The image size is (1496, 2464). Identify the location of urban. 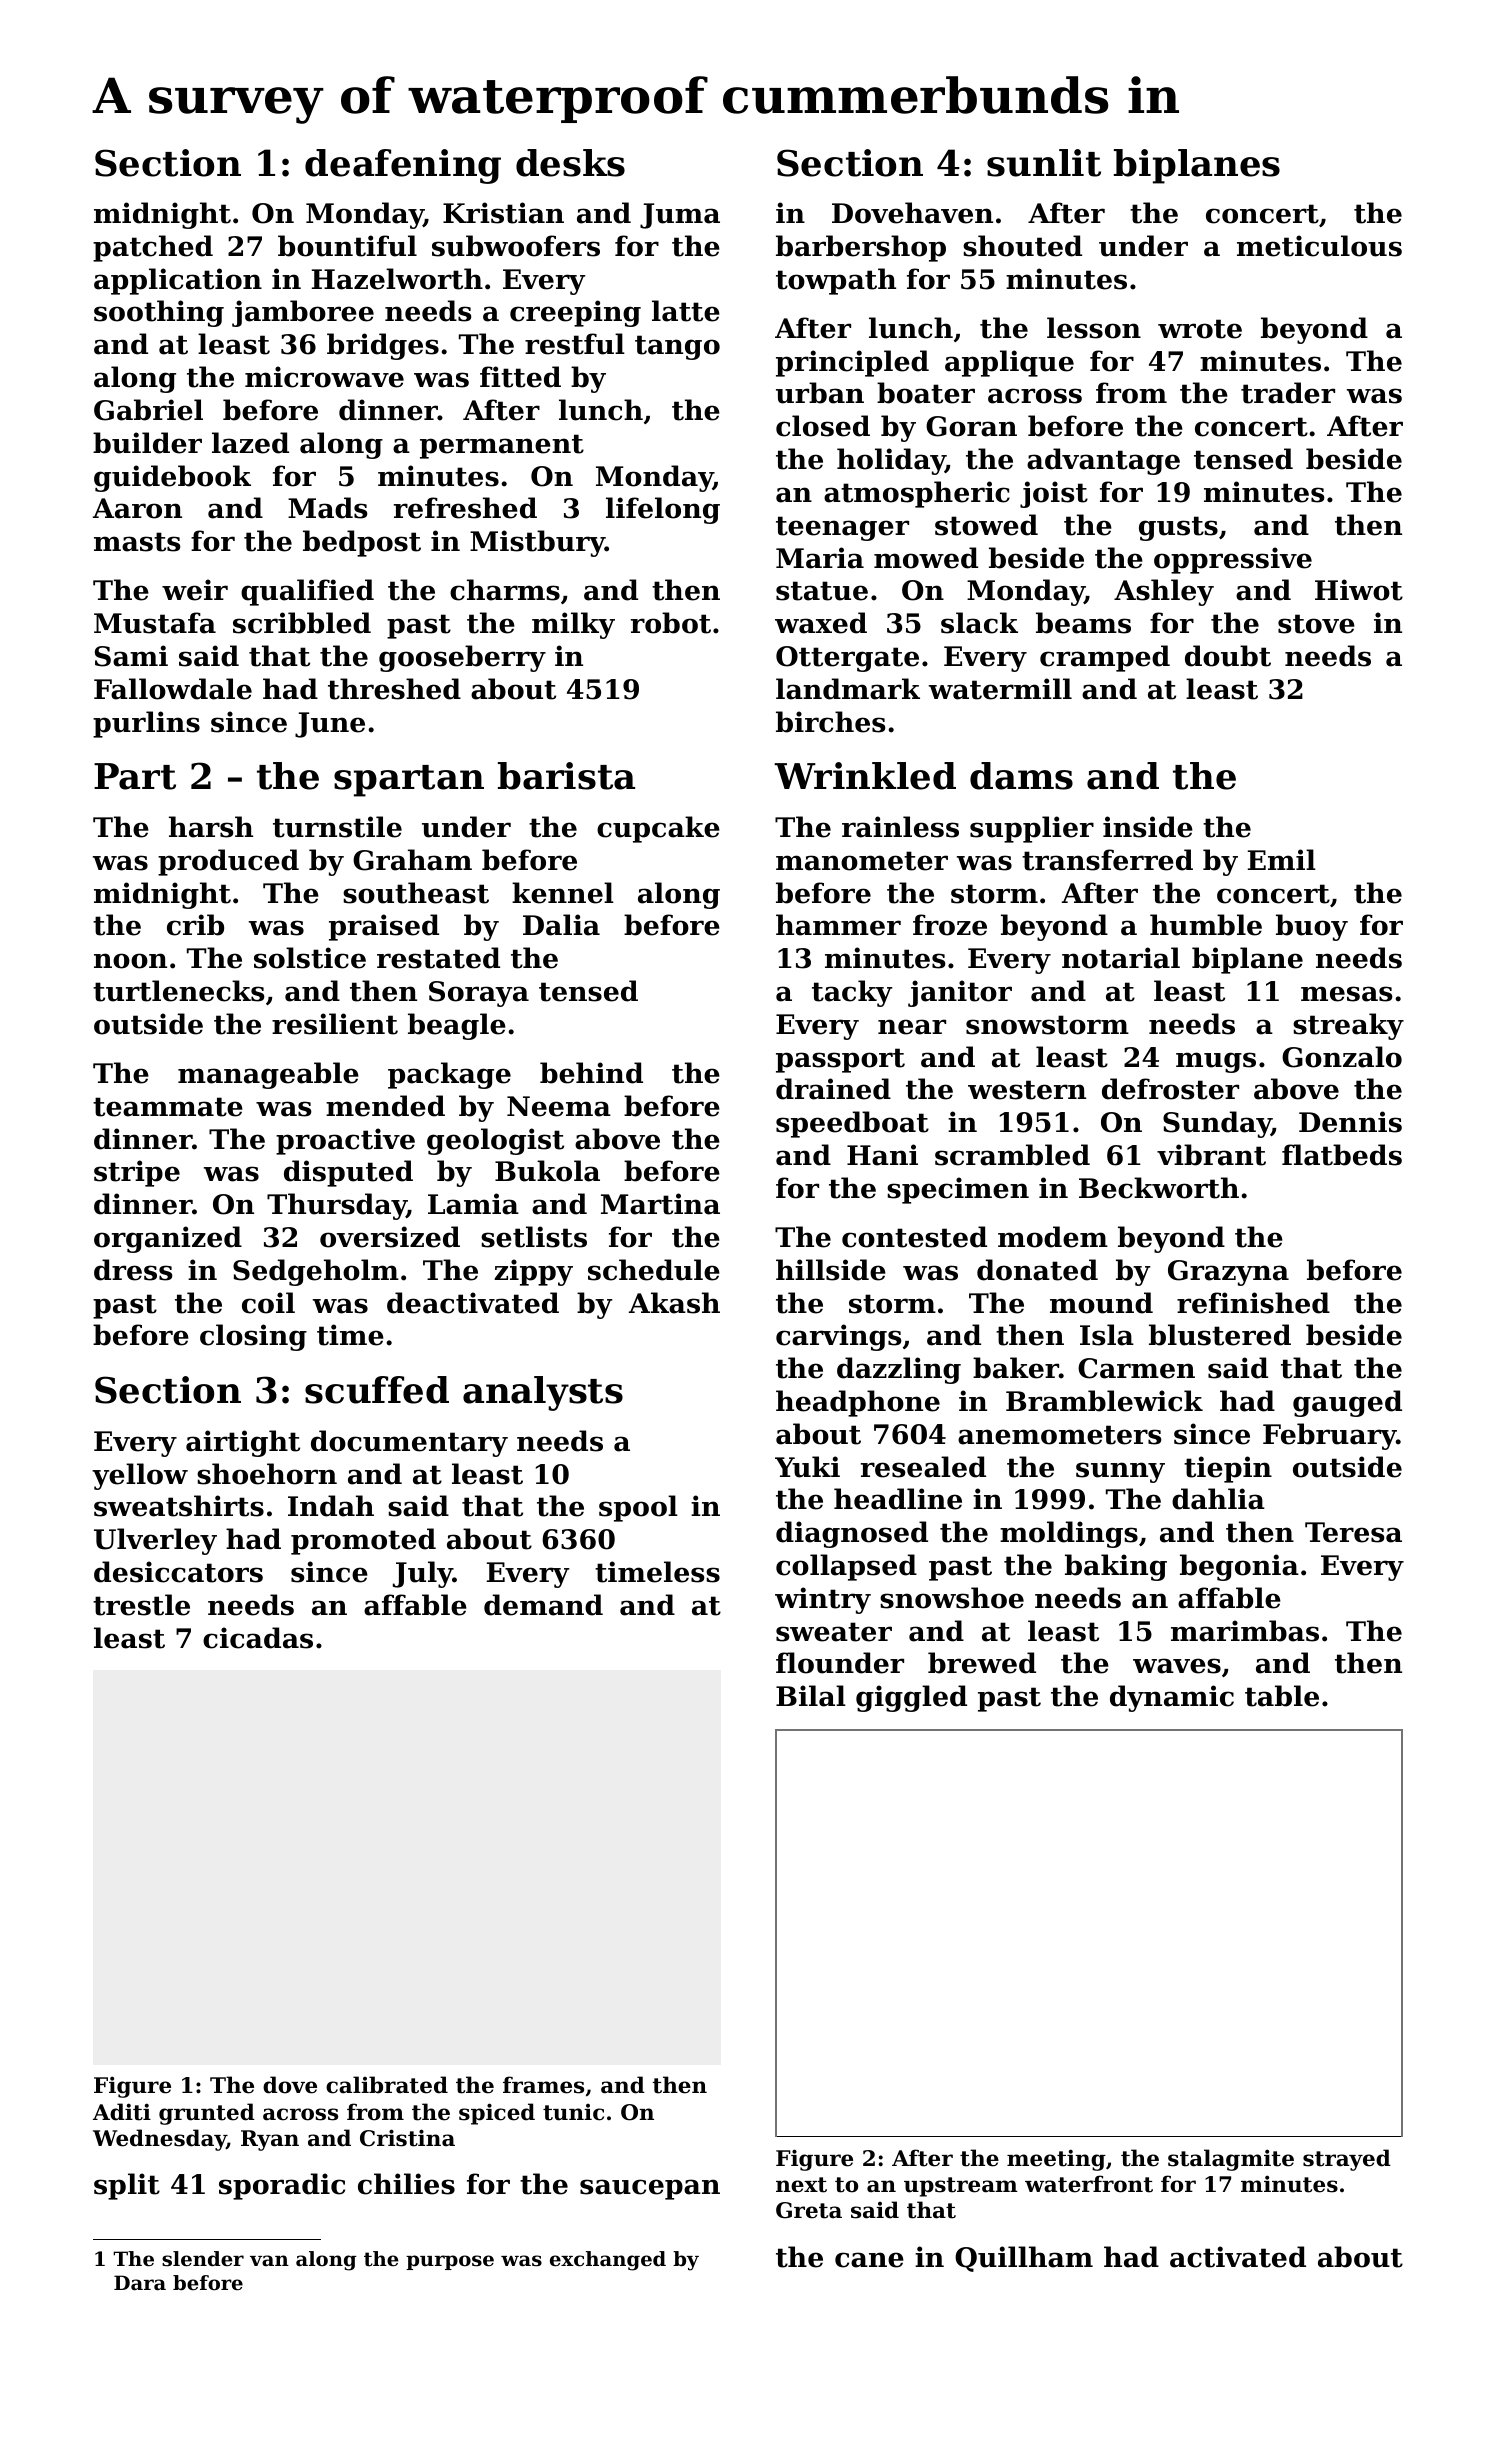
(820, 393).
